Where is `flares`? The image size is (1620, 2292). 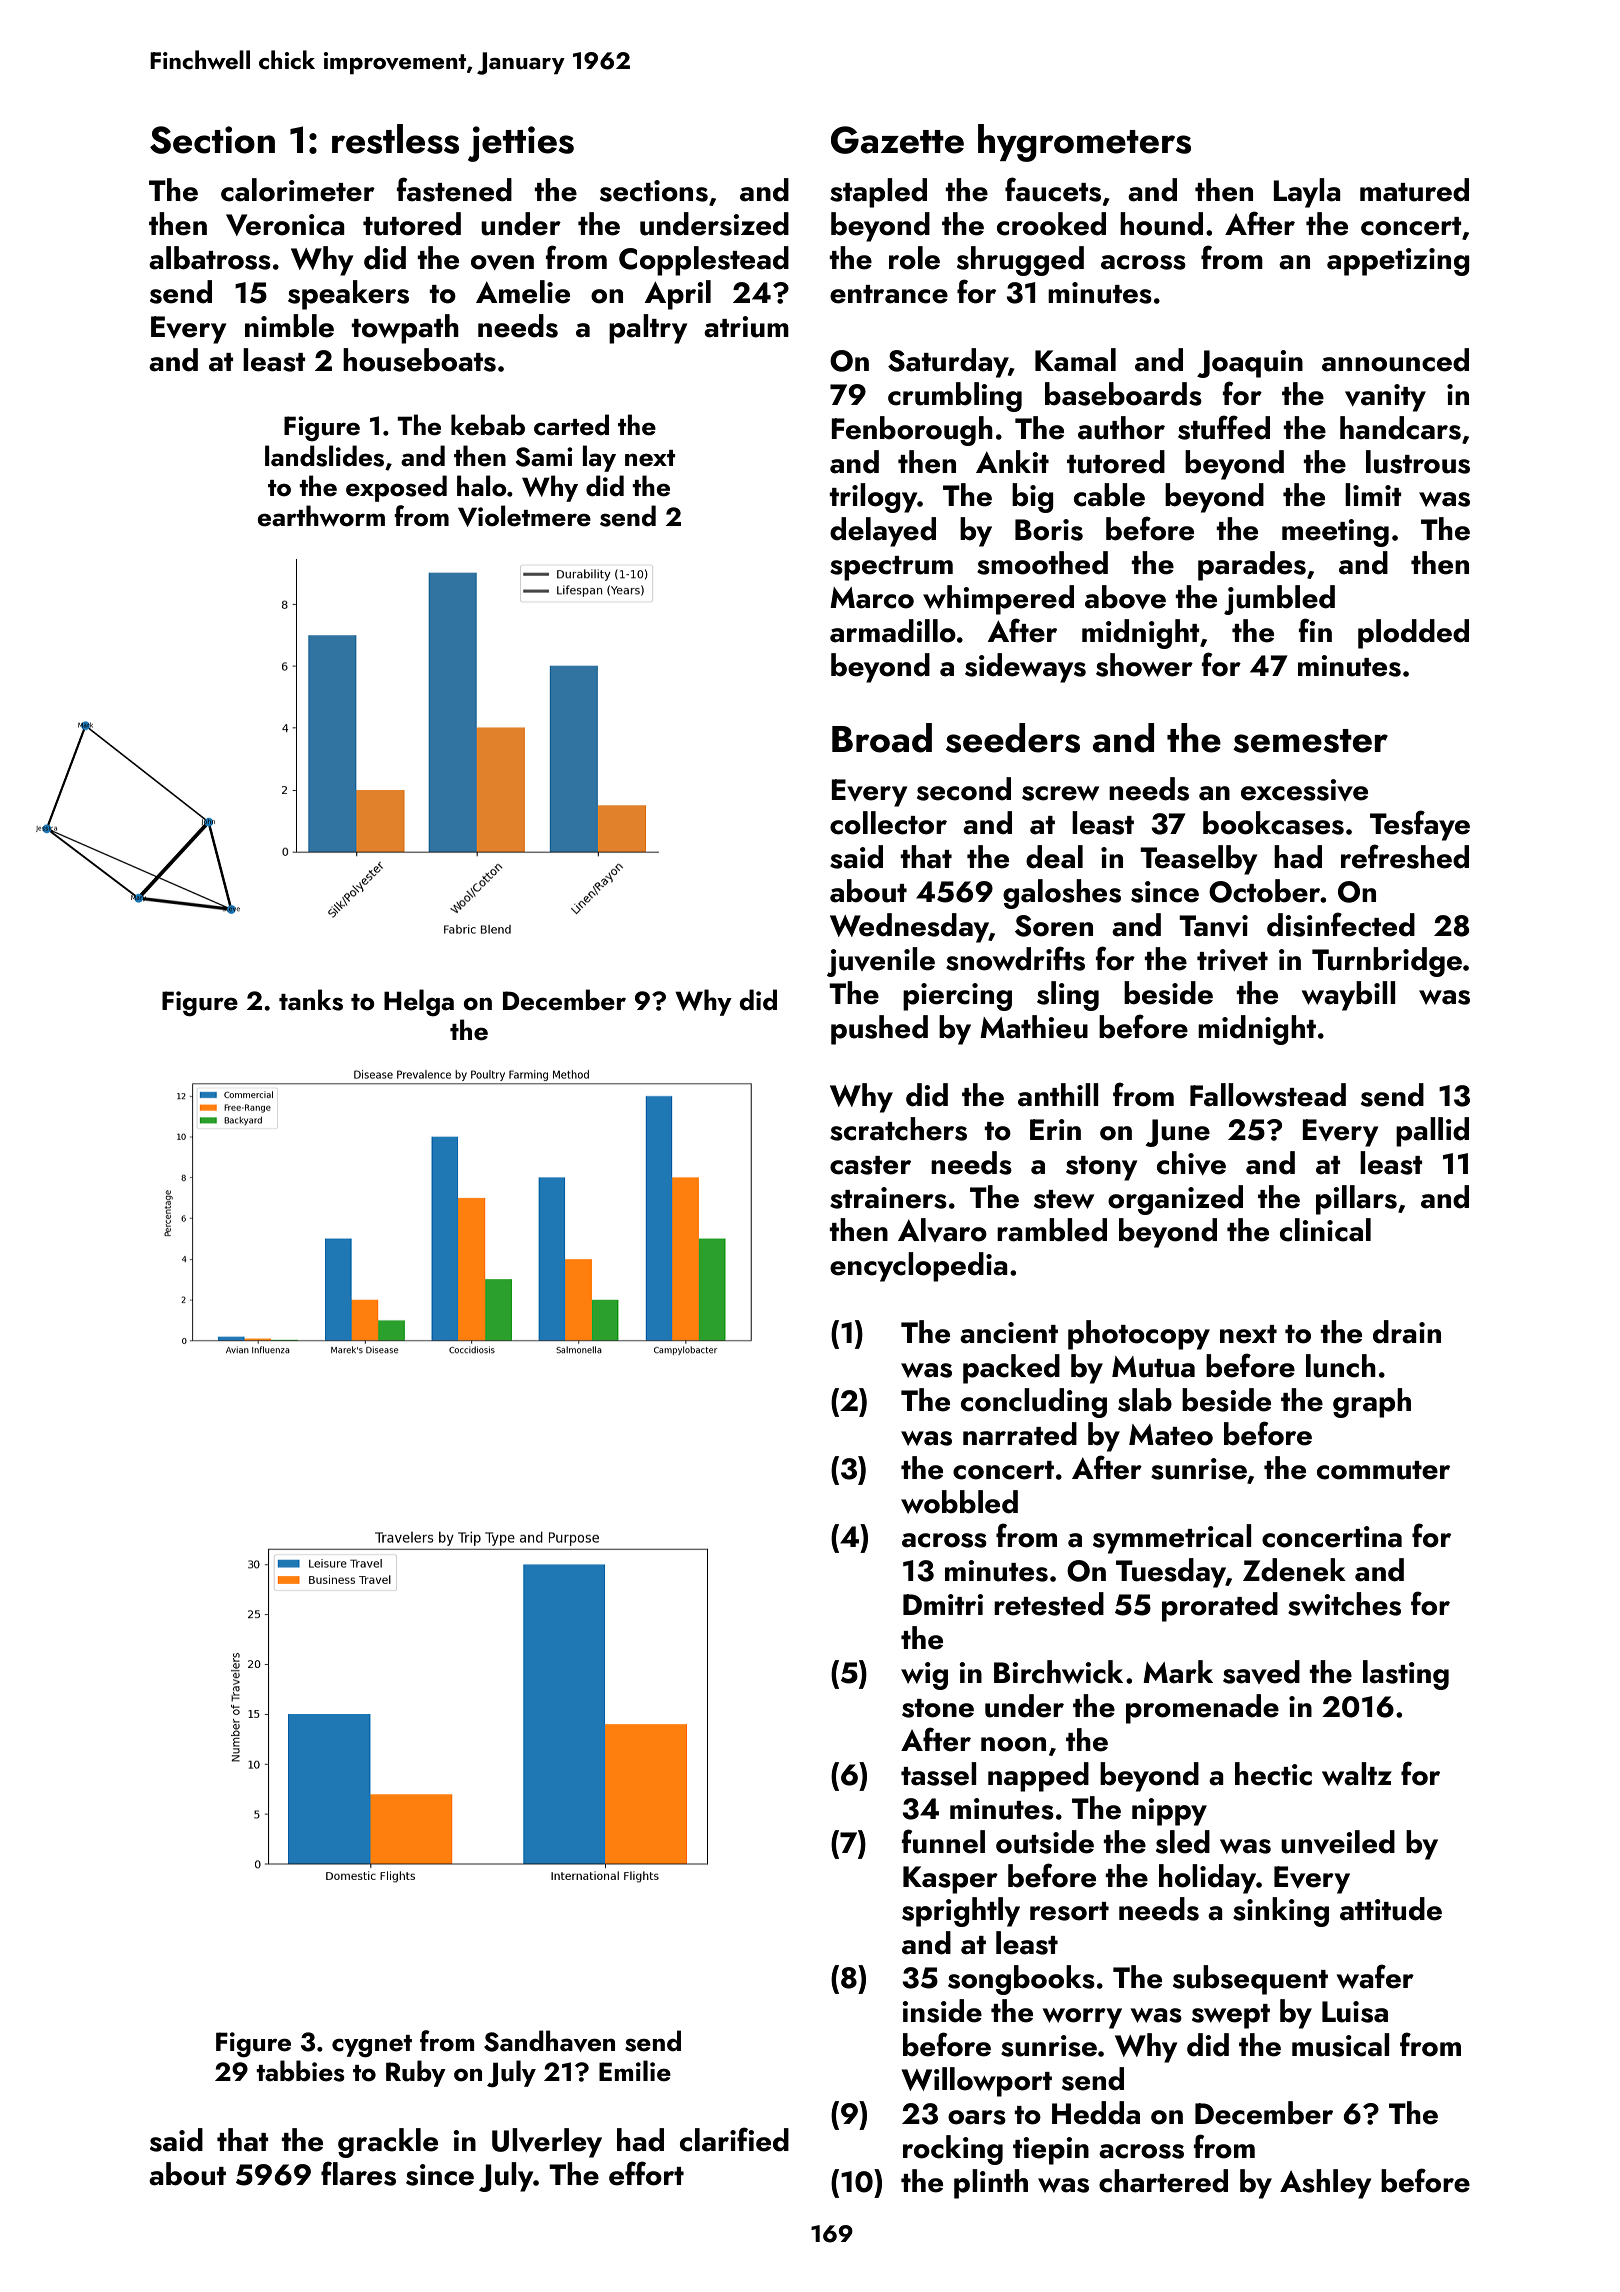
flares is located at coordinates (358, 2173).
